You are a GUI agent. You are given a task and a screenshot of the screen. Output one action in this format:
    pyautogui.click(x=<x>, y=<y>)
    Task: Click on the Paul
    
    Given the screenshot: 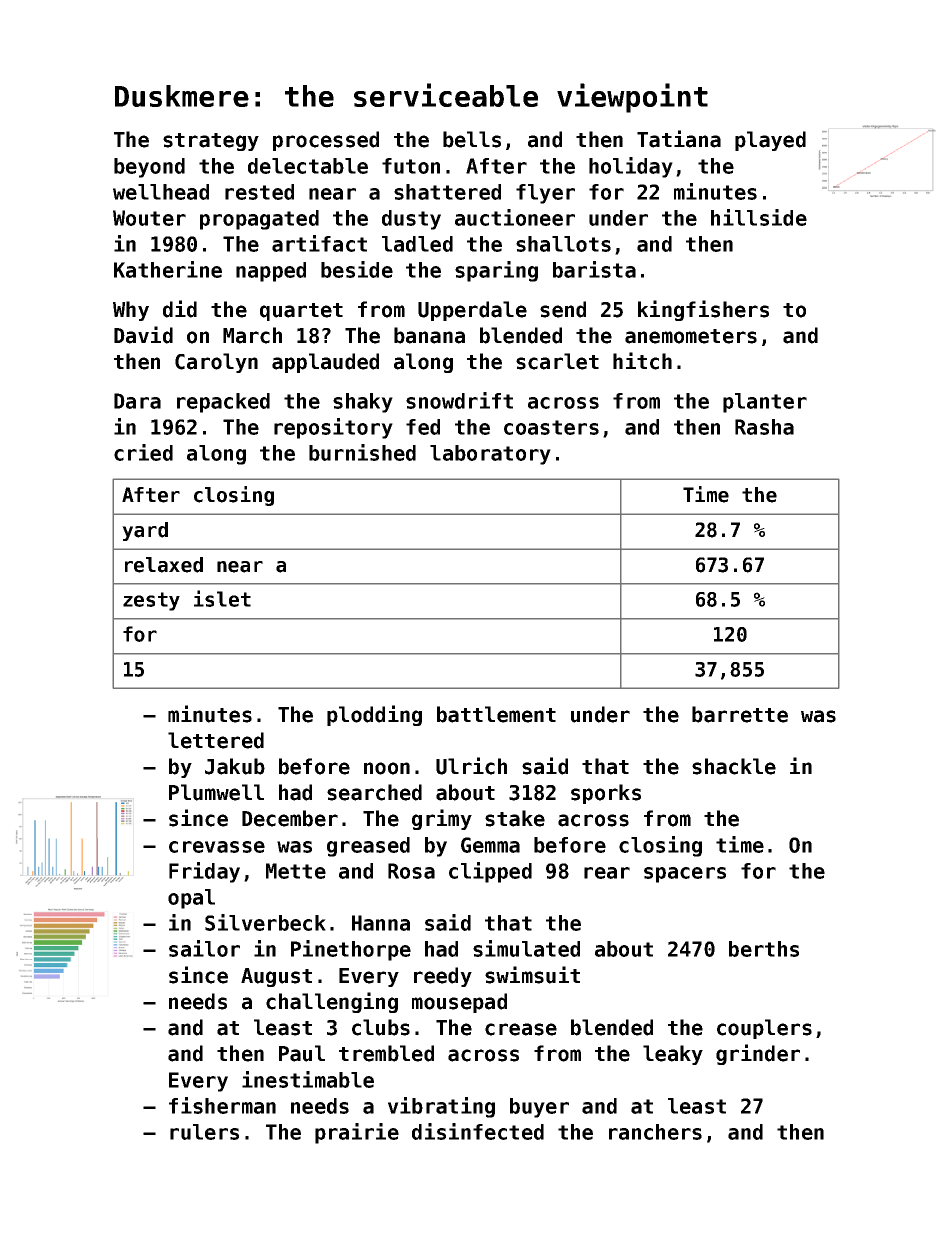 What is the action you would take?
    pyautogui.click(x=302, y=1053)
